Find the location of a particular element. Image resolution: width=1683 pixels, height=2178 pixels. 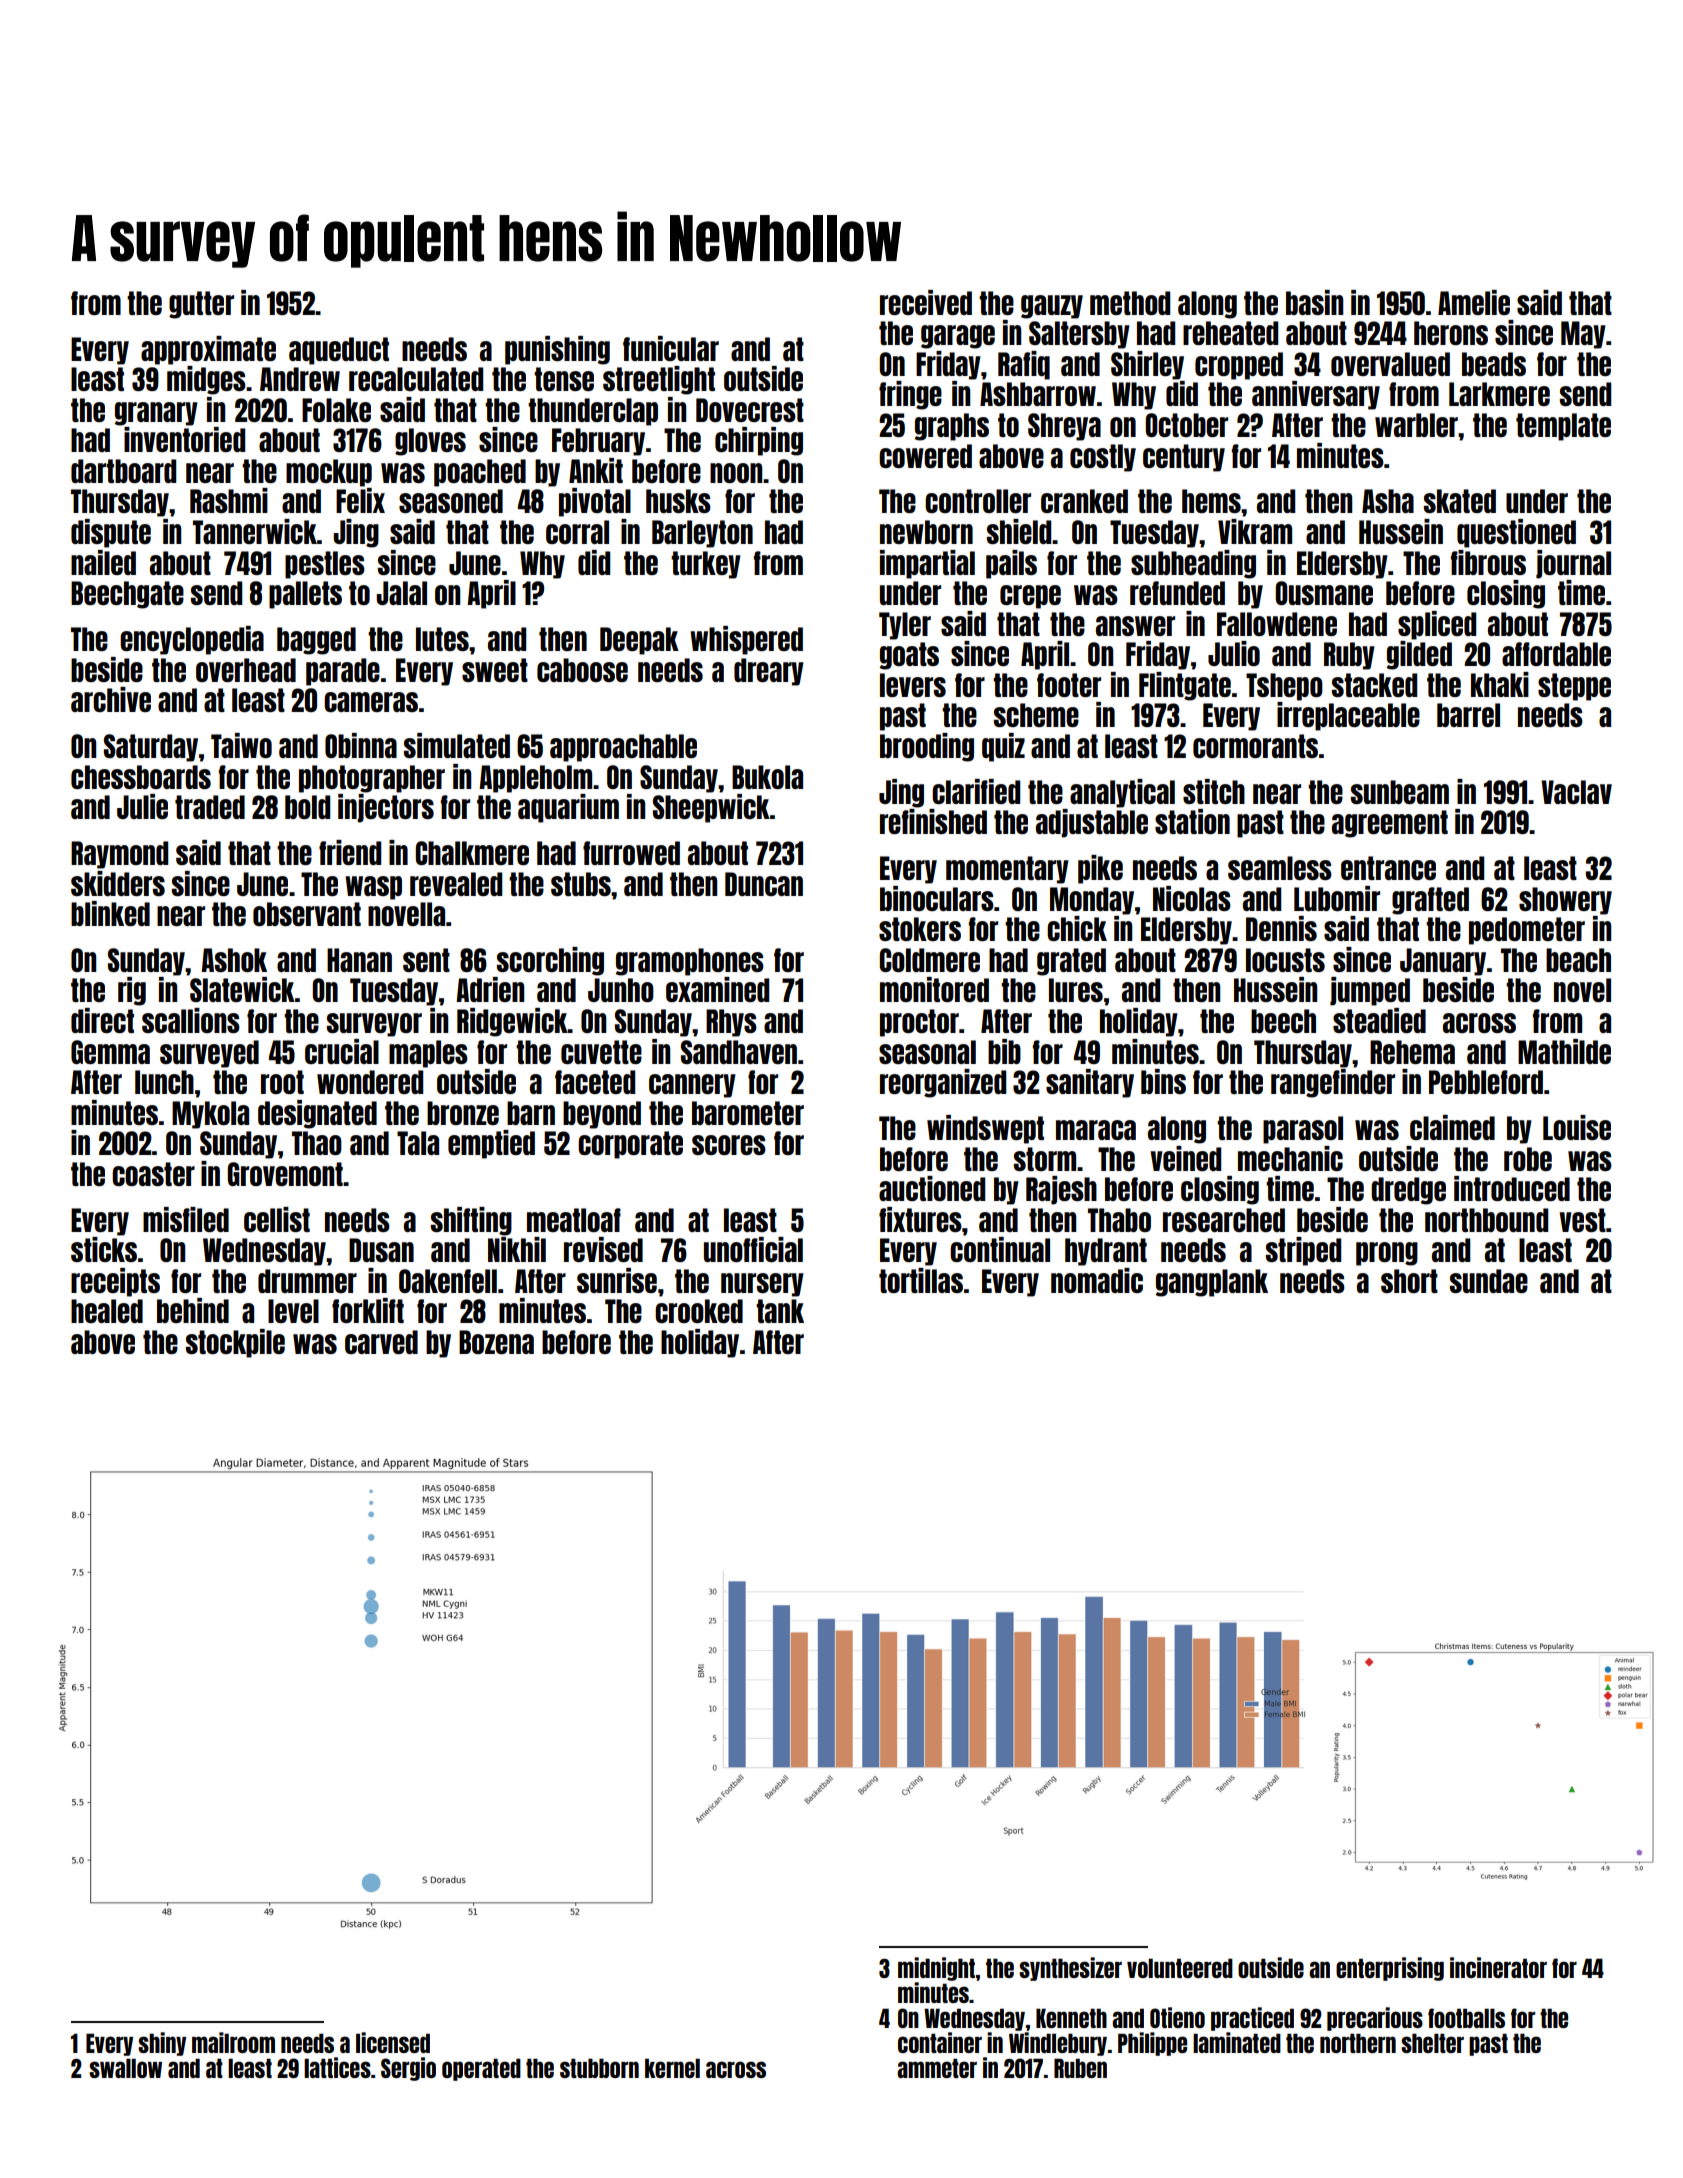

grafted is located at coordinates (1430, 901).
